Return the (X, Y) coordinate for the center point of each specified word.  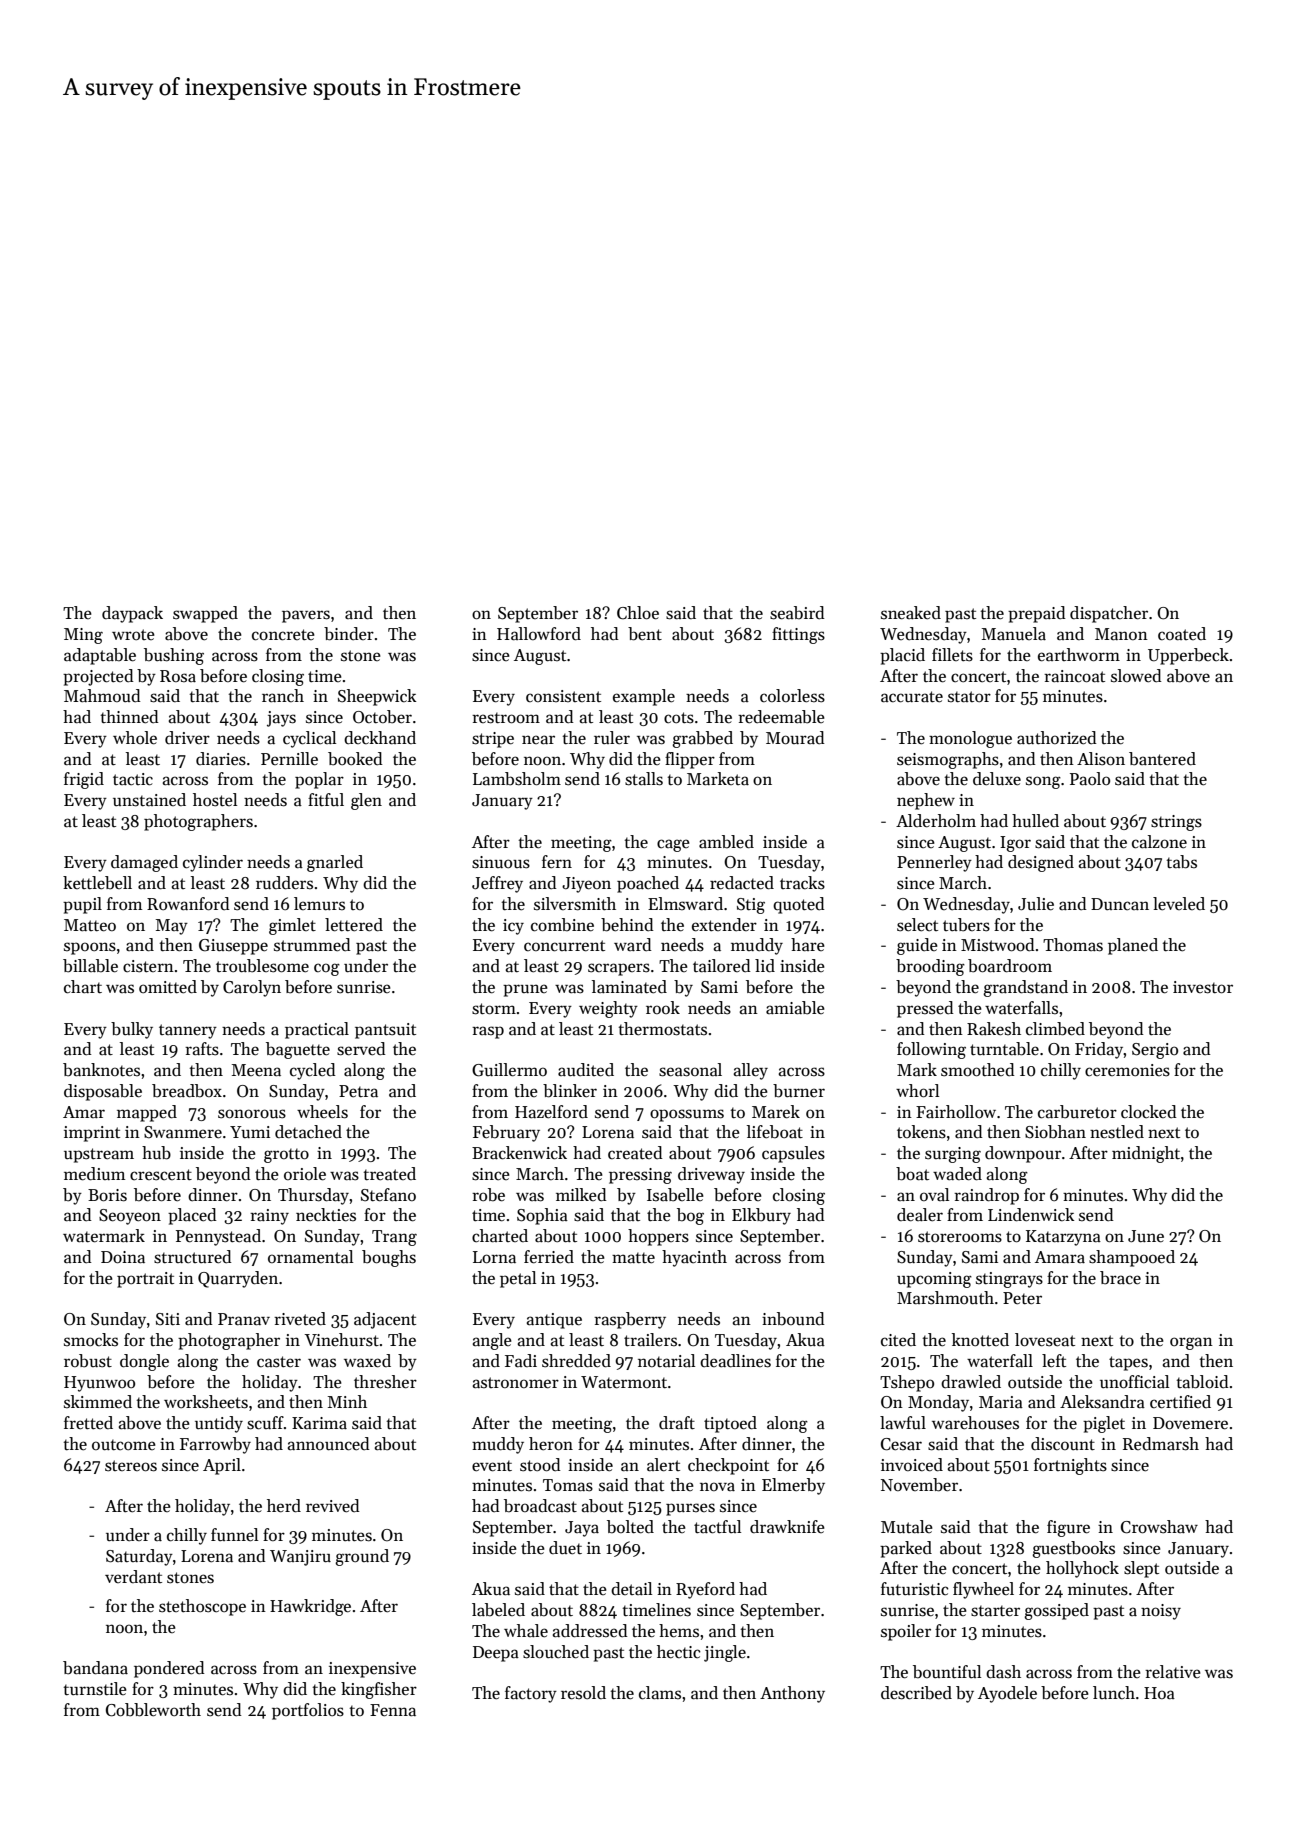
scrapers (619, 969)
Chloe (638, 613)
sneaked (911, 613)
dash (1003, 1672)
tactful (717, 1527)
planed (1133, 946)
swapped (205, 614)
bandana (95, 1668)
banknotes (101, 1070)
